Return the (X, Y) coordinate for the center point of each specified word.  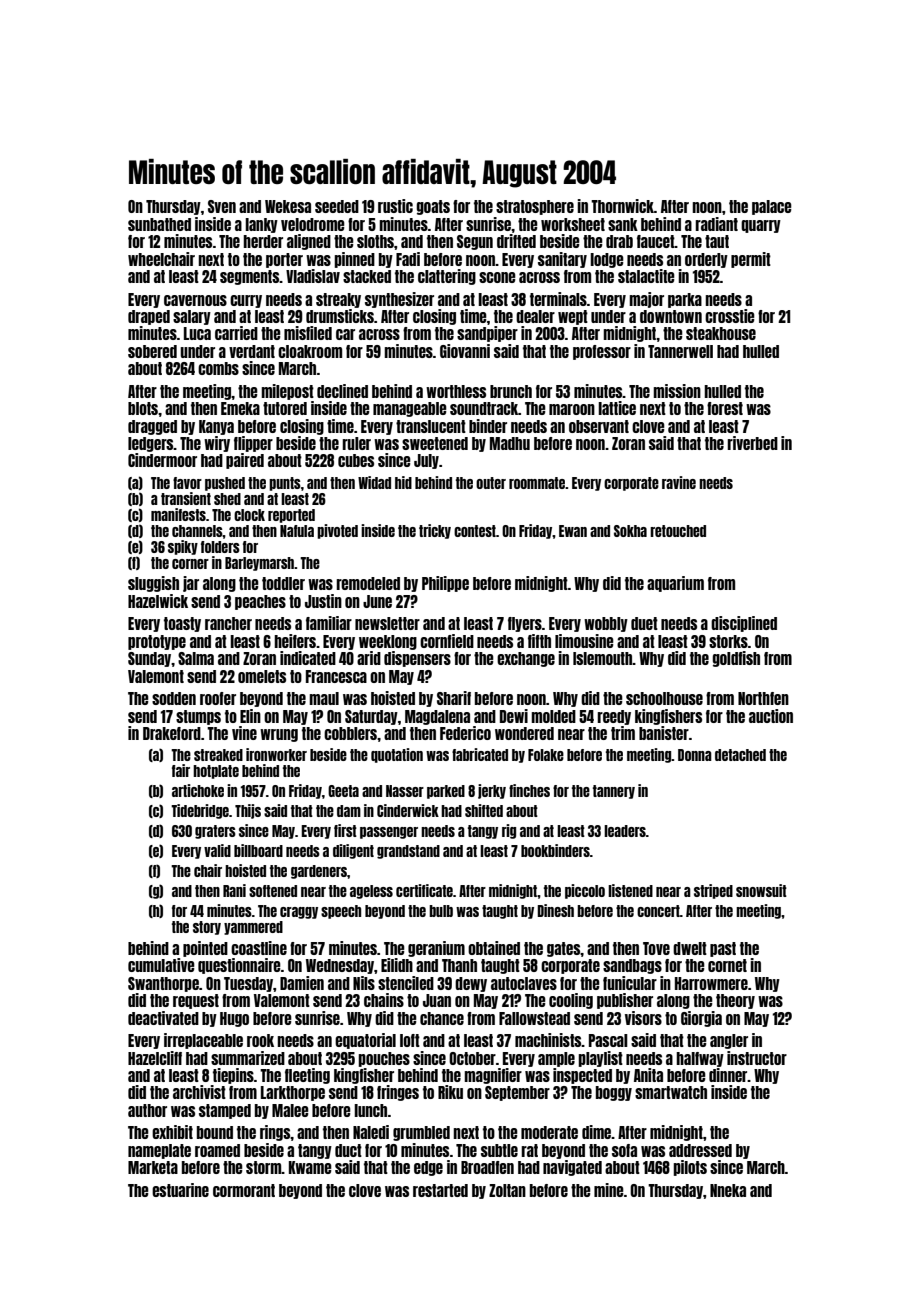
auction (771, 716)
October (472, 1058)
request (196, 1001)
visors (643, 1018)
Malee (290, 1110)
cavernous (195, 300)
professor (602, 352)
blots (143, 408)
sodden (174, 698)
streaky (338, 300)
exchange (526, 659)
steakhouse (721, 333)
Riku (450, 1092)
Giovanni (465, 351)
